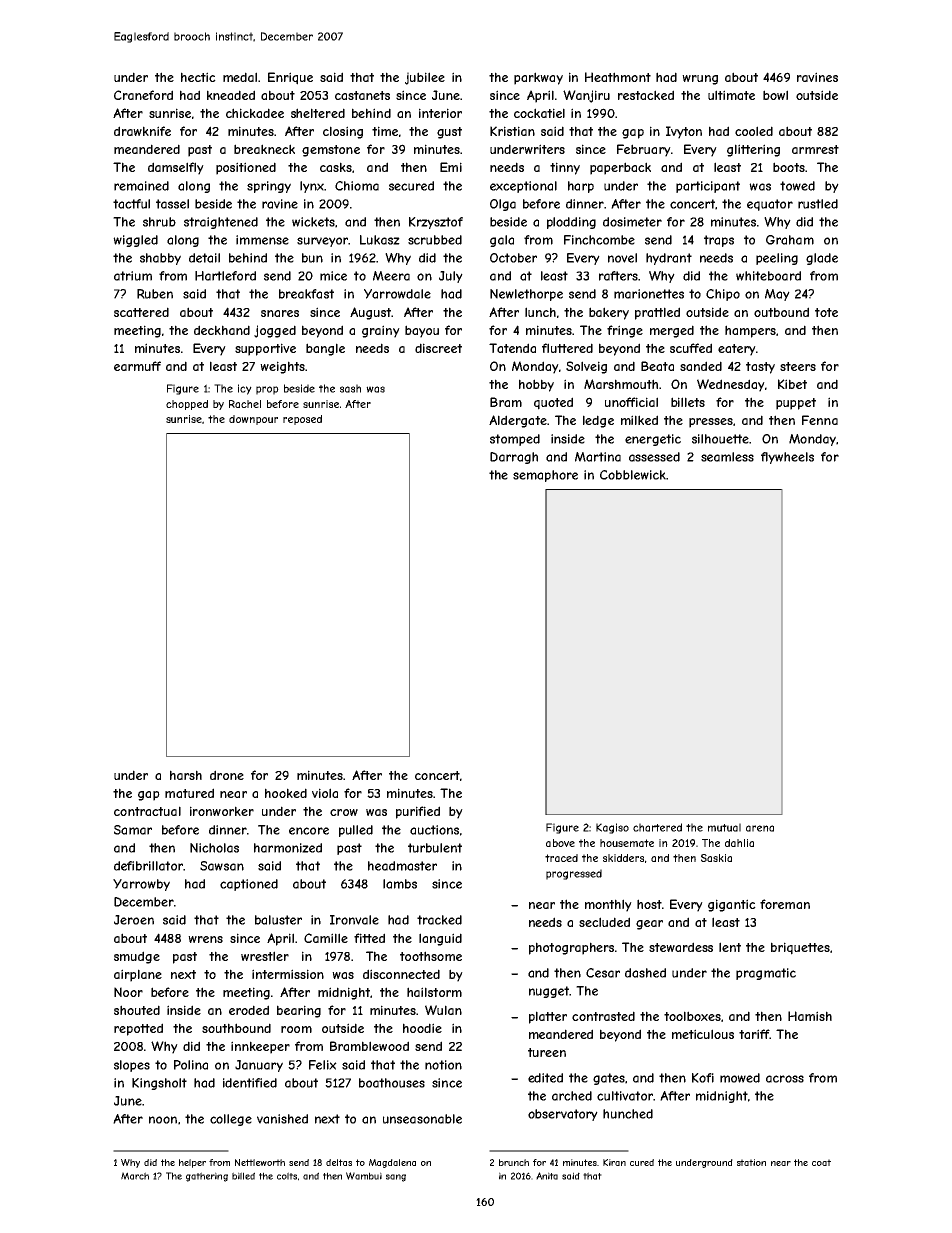 The image size is (952, 1233). Describe the element at coordinates (796, 404) in the document. I see `puppet` at that location.
